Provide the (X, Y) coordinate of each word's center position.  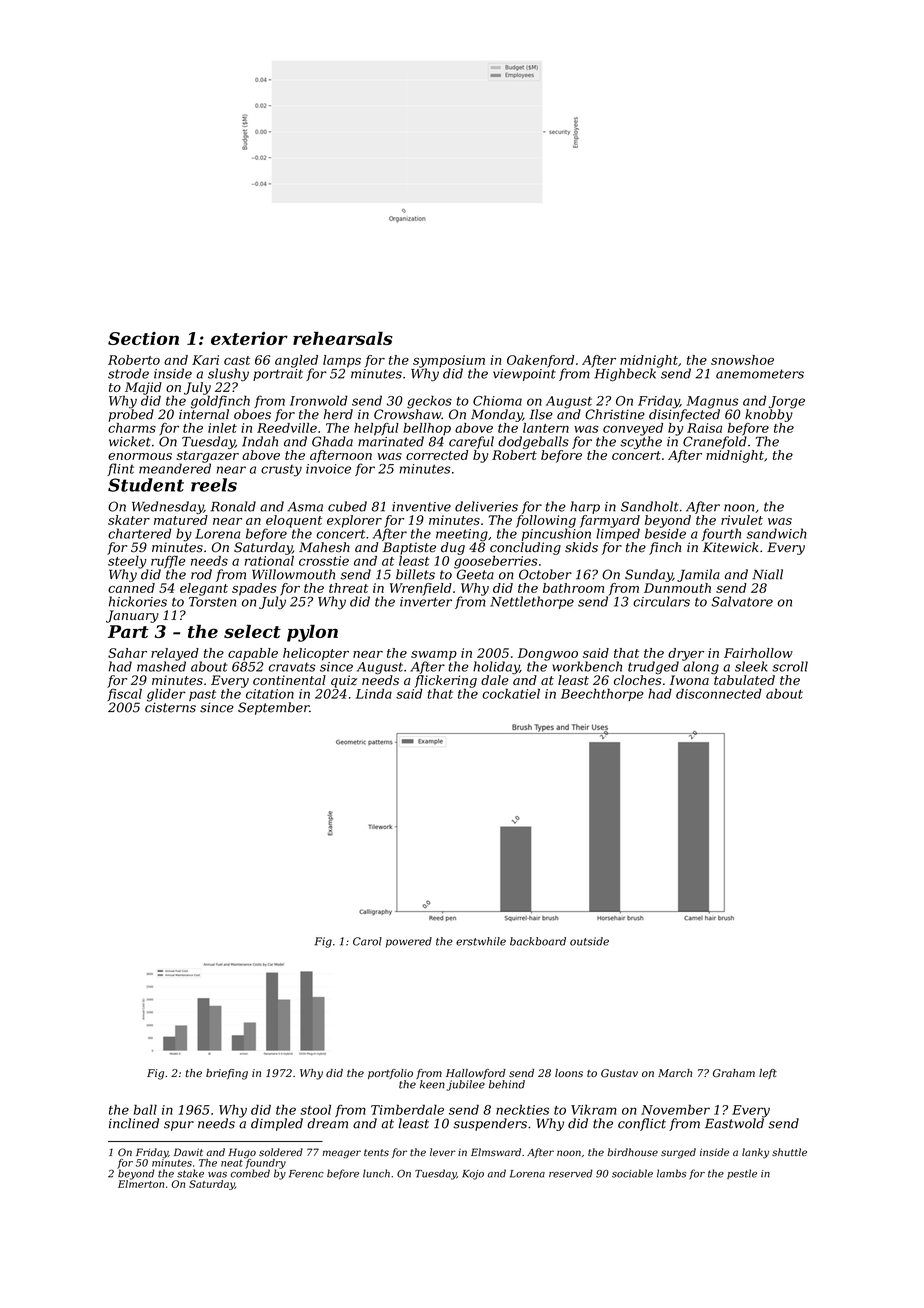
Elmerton (141, 1184)
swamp (434, 656)
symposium (449, 361)
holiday (496, 667)
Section (143, 338)
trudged (653, 668)
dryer (686, 654)
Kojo (473, 1175)
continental (289, 680)
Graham (734, 1073)
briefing (227, 1074)
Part (128, 631)
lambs (671, 1173)
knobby (769, 415)
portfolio (390, 1074)
